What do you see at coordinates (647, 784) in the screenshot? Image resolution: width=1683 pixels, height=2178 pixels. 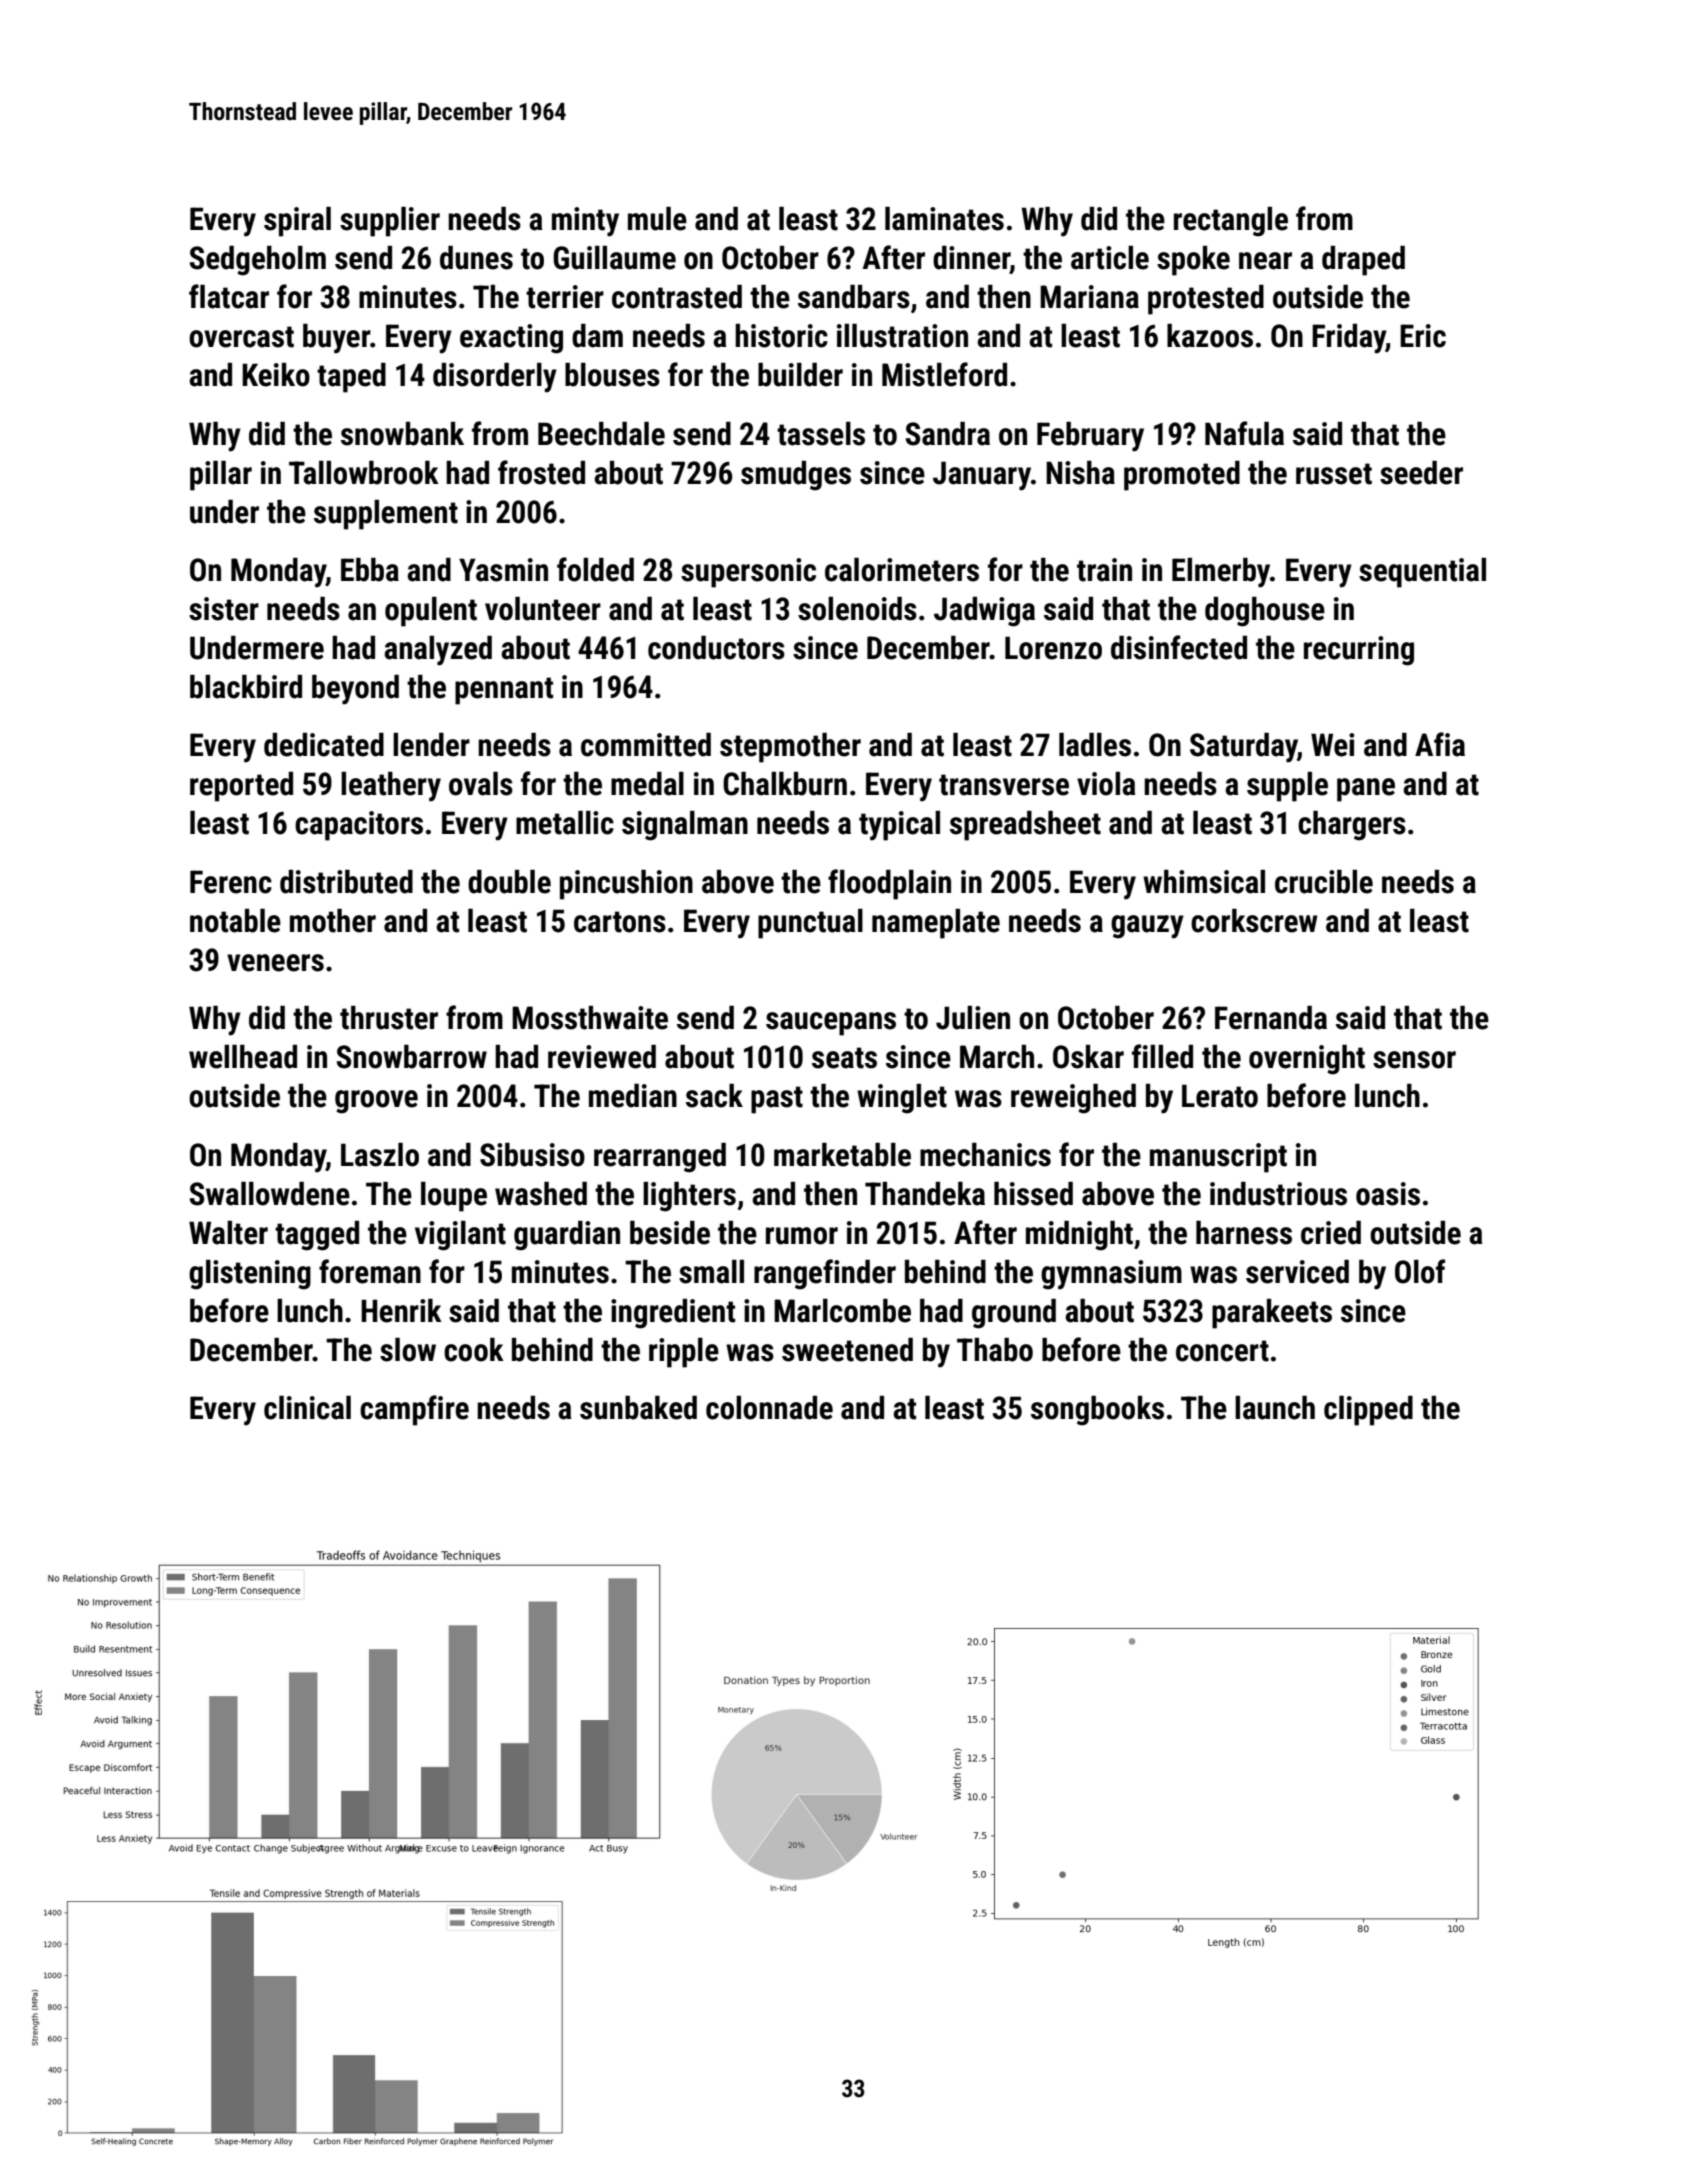 I see `medal` at bounding box center [647, 784].
